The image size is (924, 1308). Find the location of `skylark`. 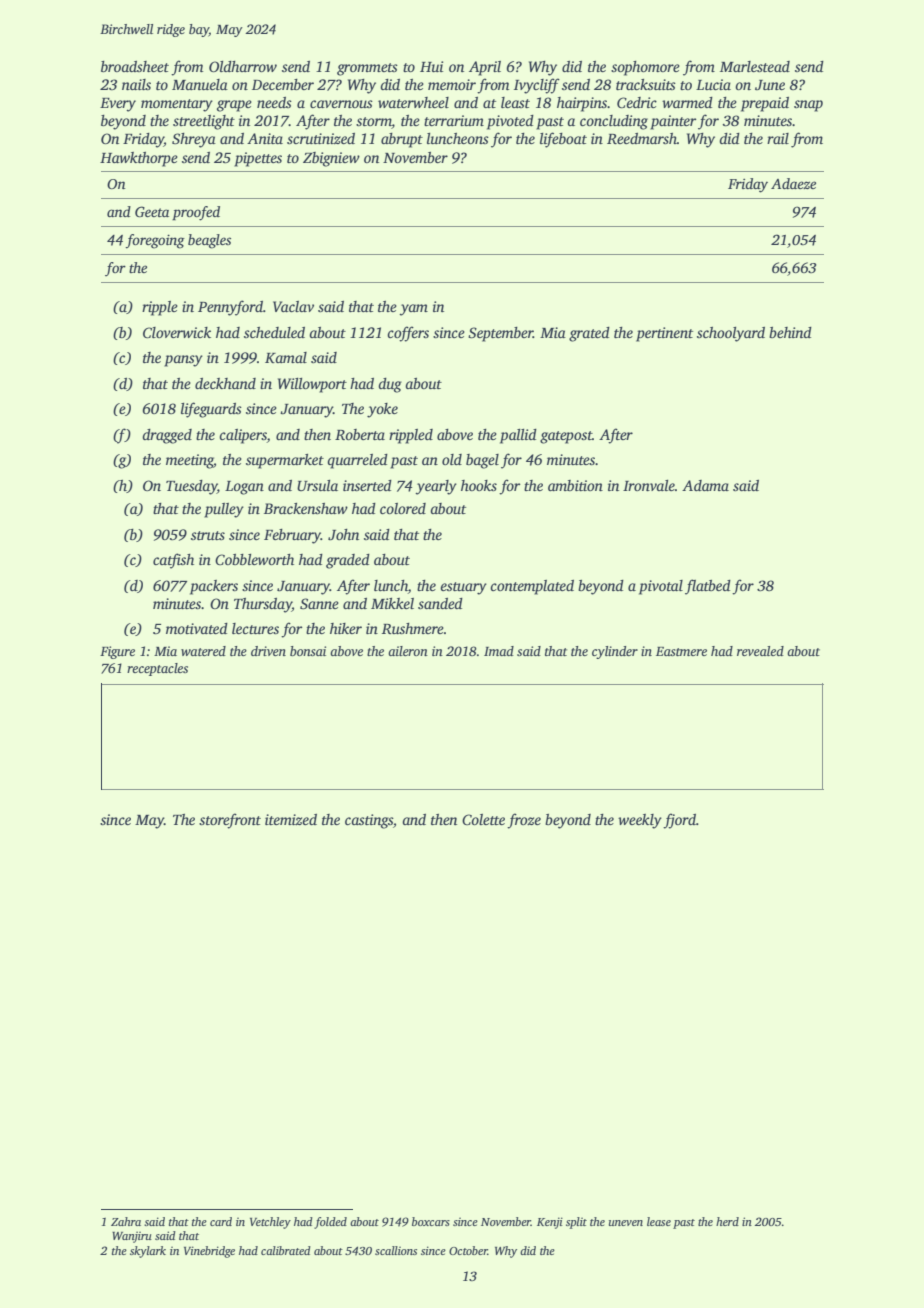

skylark is located at coordinates (148, 1252).
